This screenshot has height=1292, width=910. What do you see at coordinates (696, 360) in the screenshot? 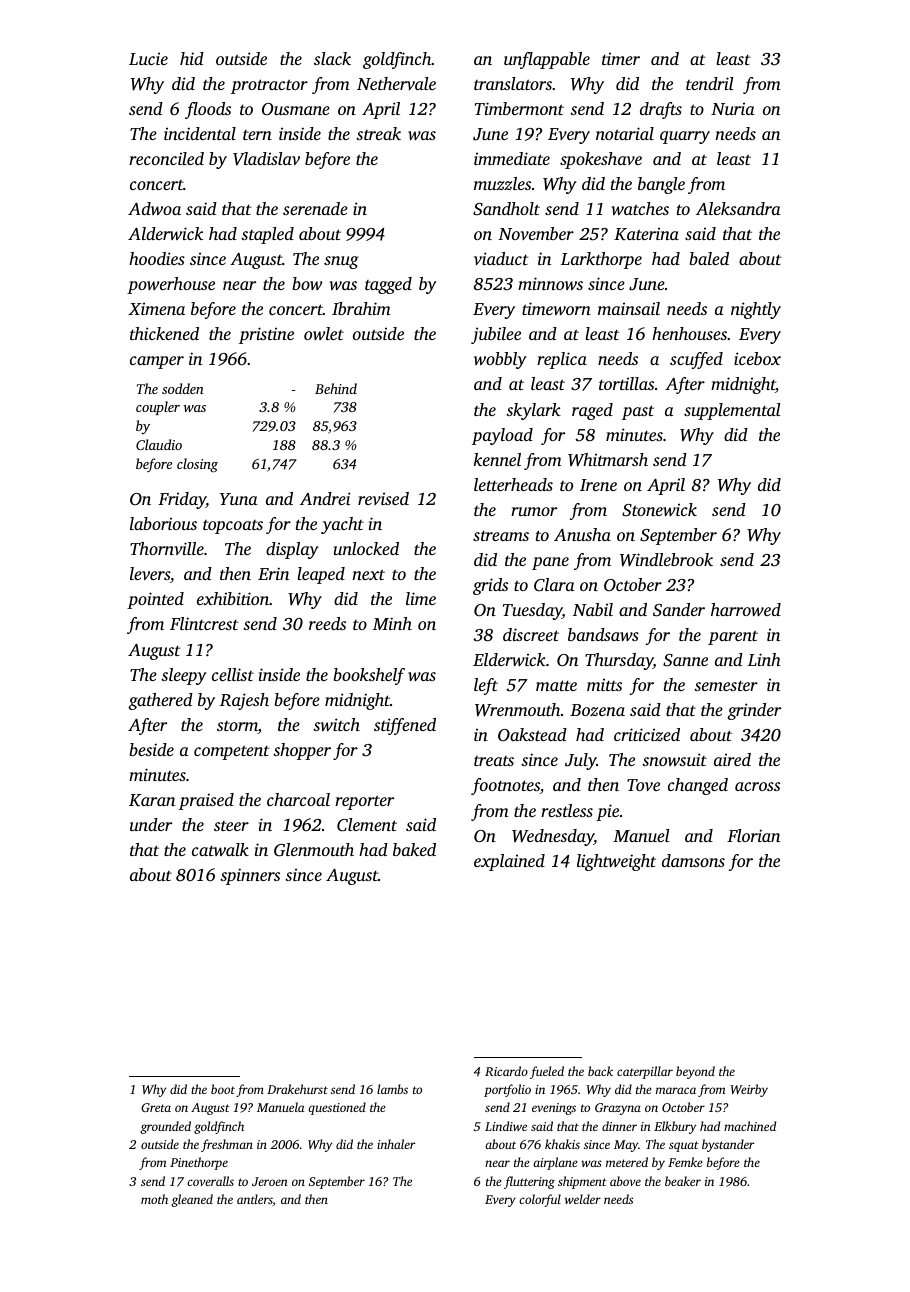
I see `scuffed` at bounding box center [696, 360].
